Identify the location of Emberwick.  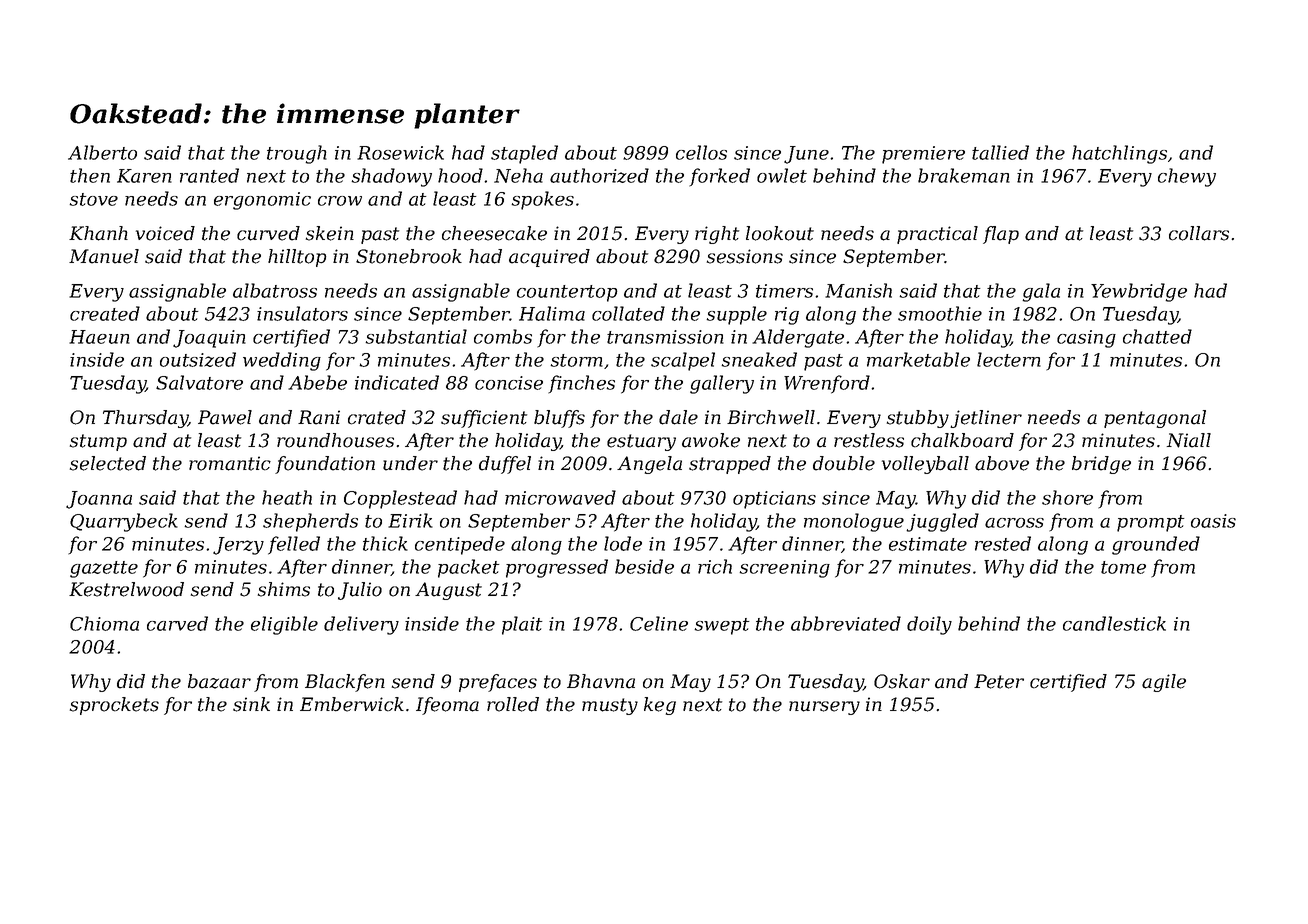
(352, 704).
